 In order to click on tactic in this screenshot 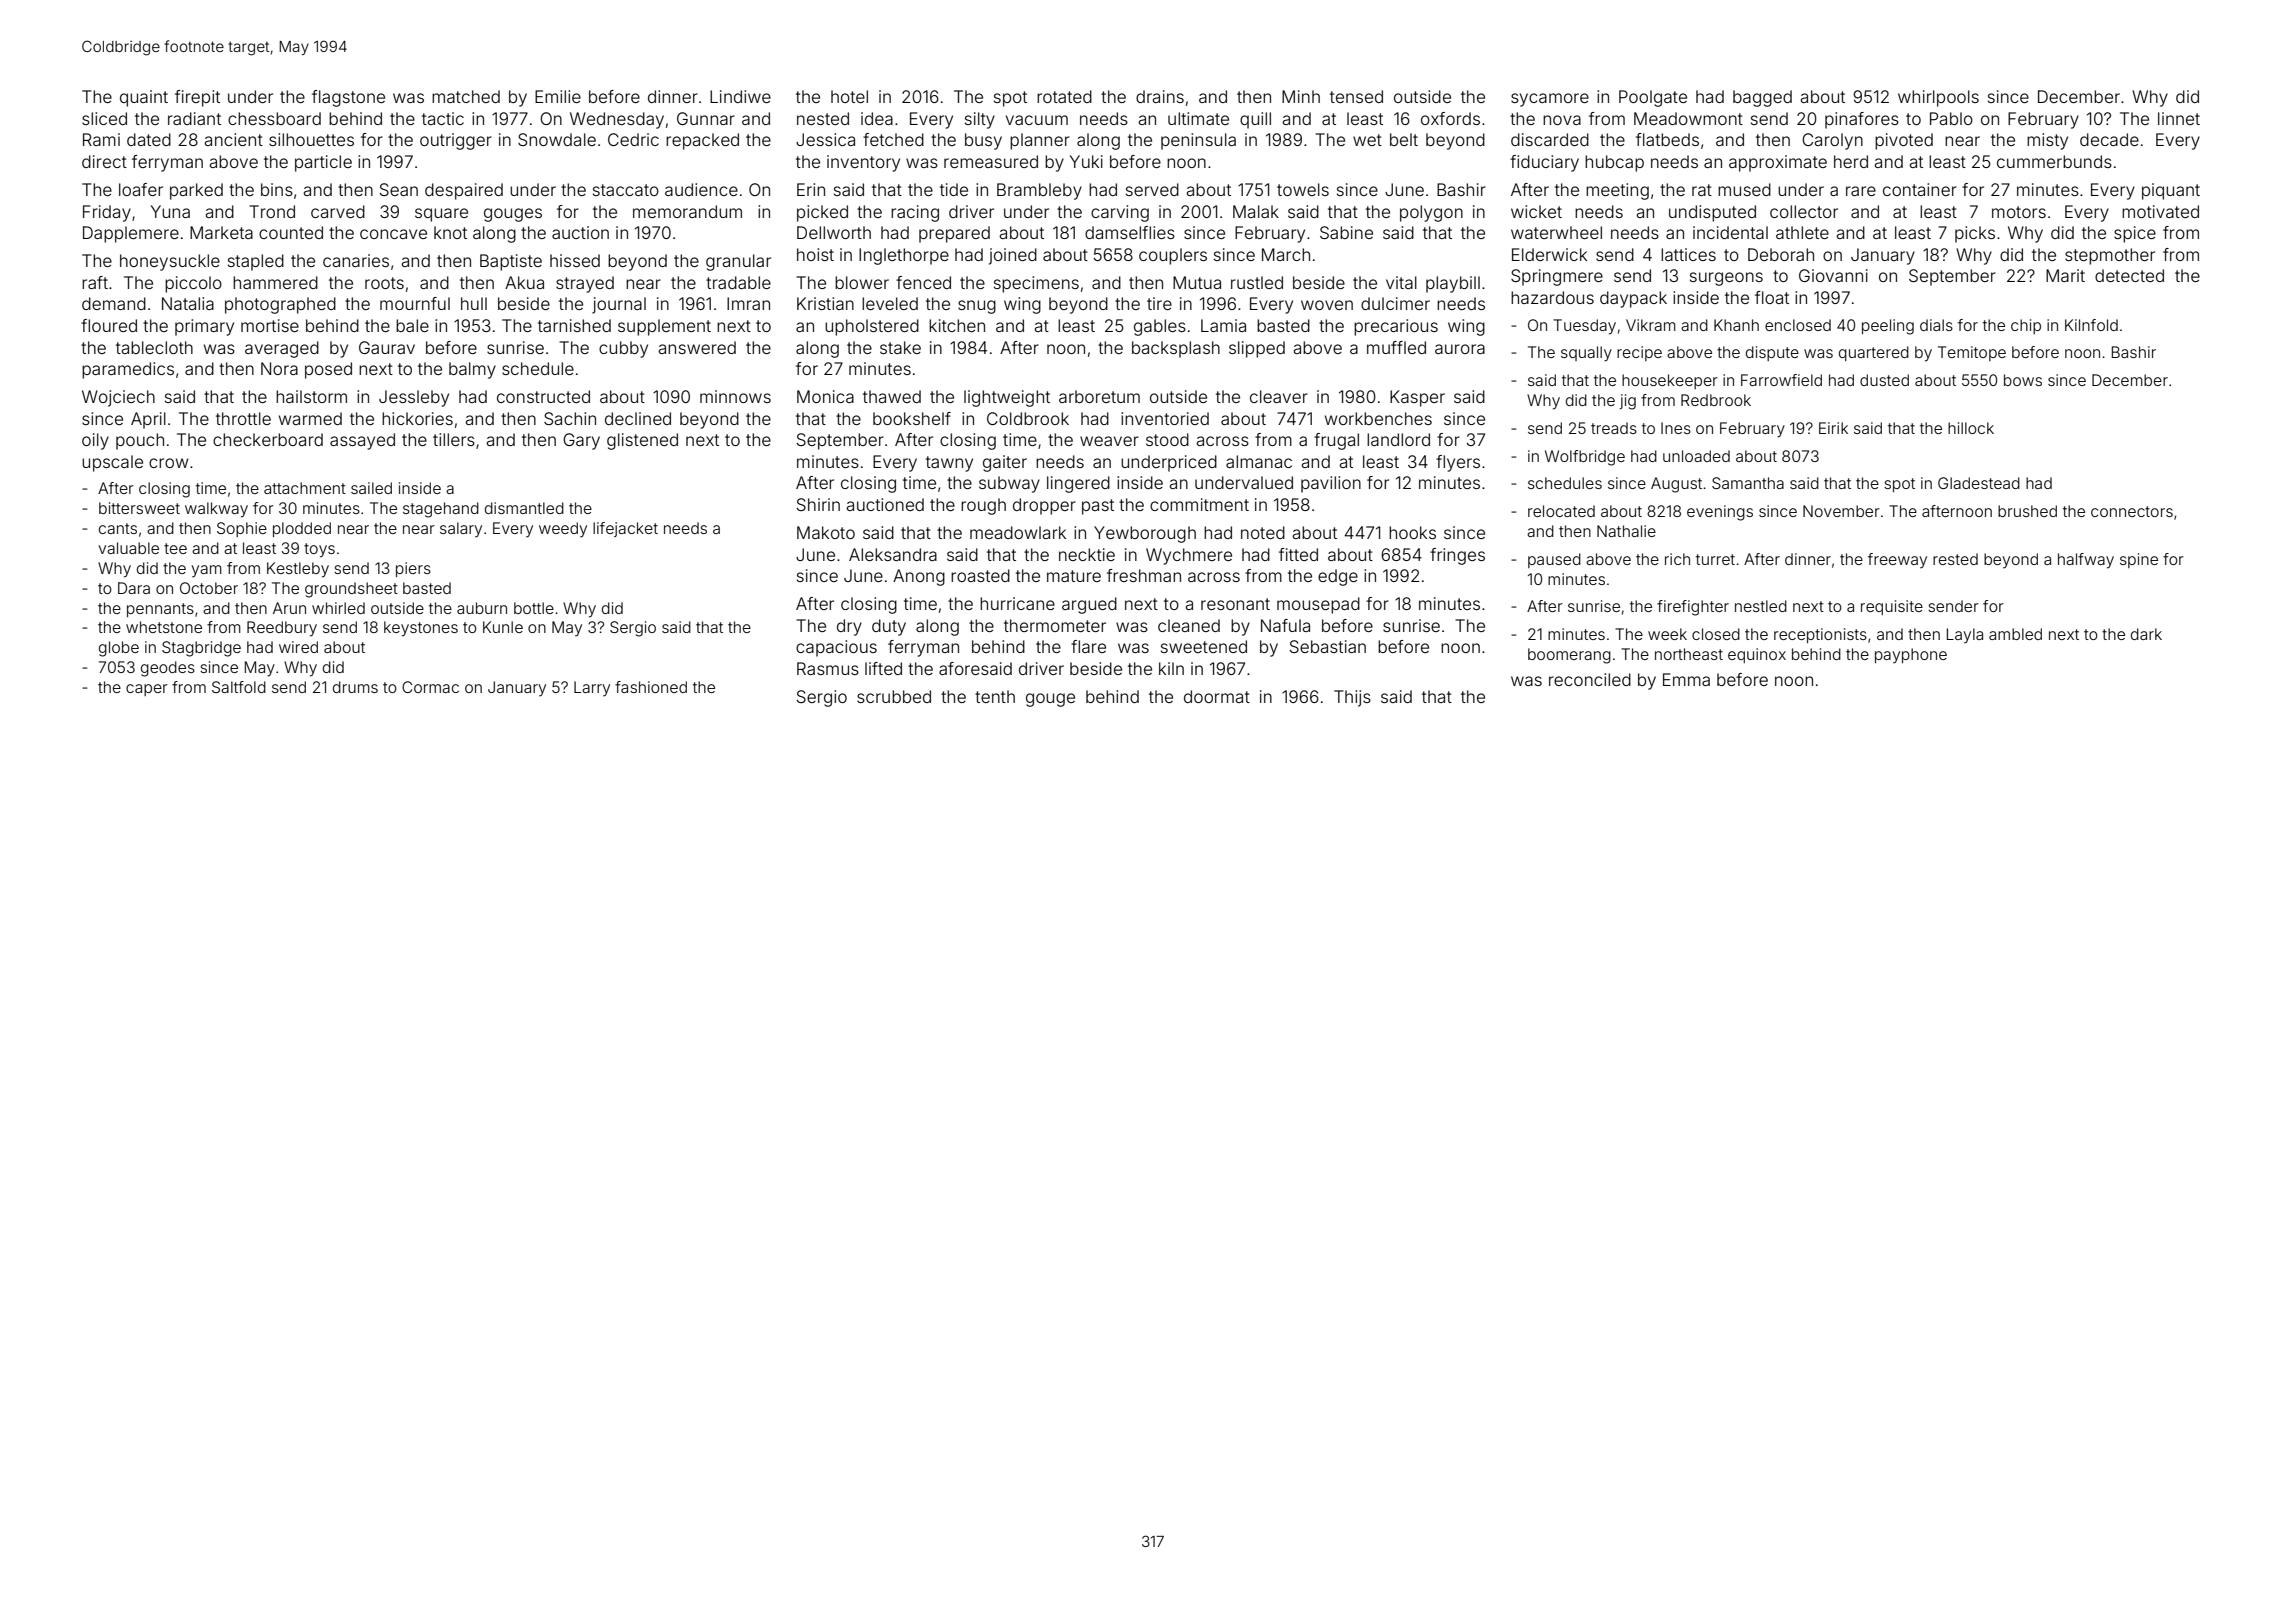, I will do `click(443, 118)`.
